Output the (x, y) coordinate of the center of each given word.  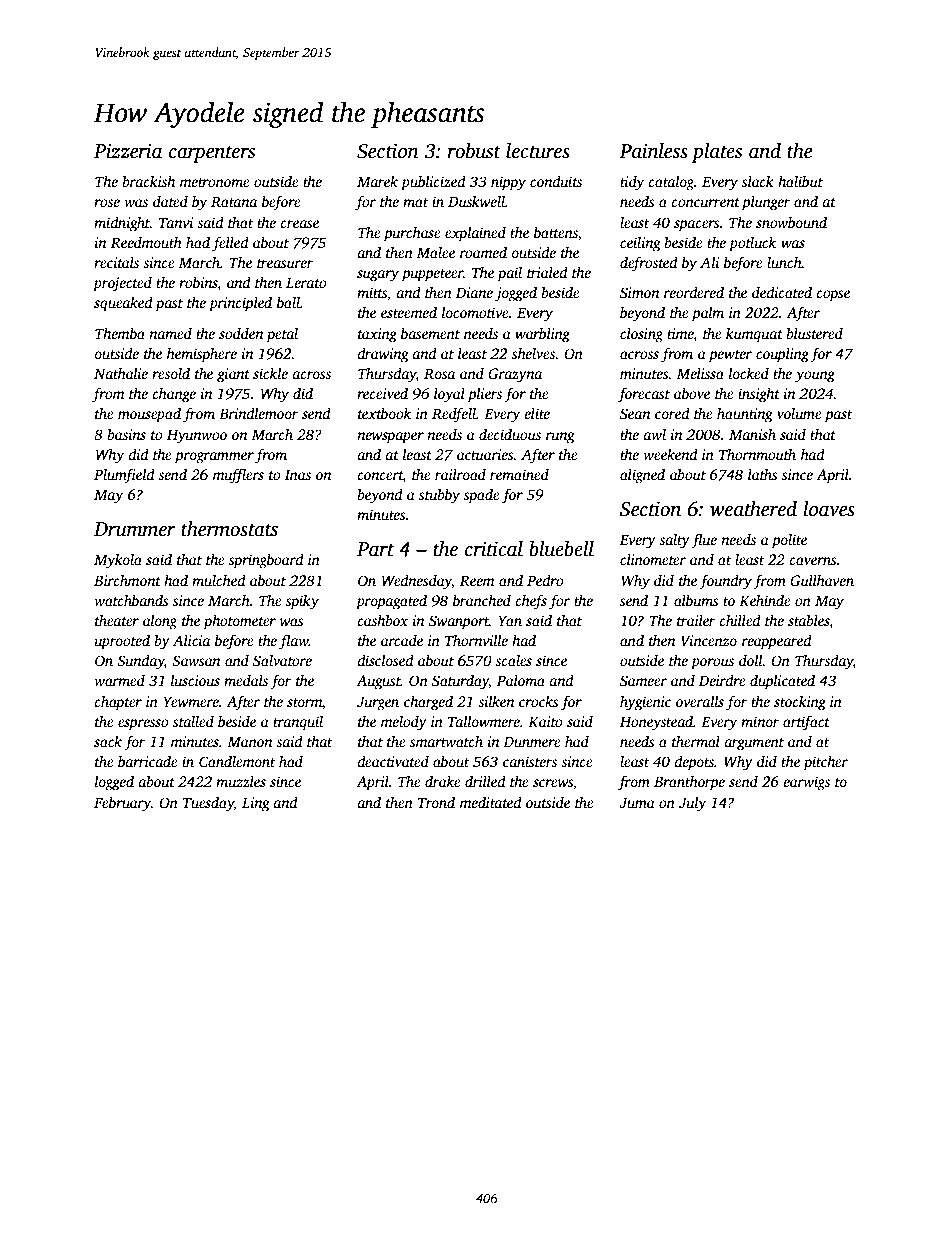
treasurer (285, 263)
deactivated (393, 761)
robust (474, 151)
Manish (752, 434)
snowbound (791, 222)
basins (126, 434)
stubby (439, 496)
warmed (119, 680)
